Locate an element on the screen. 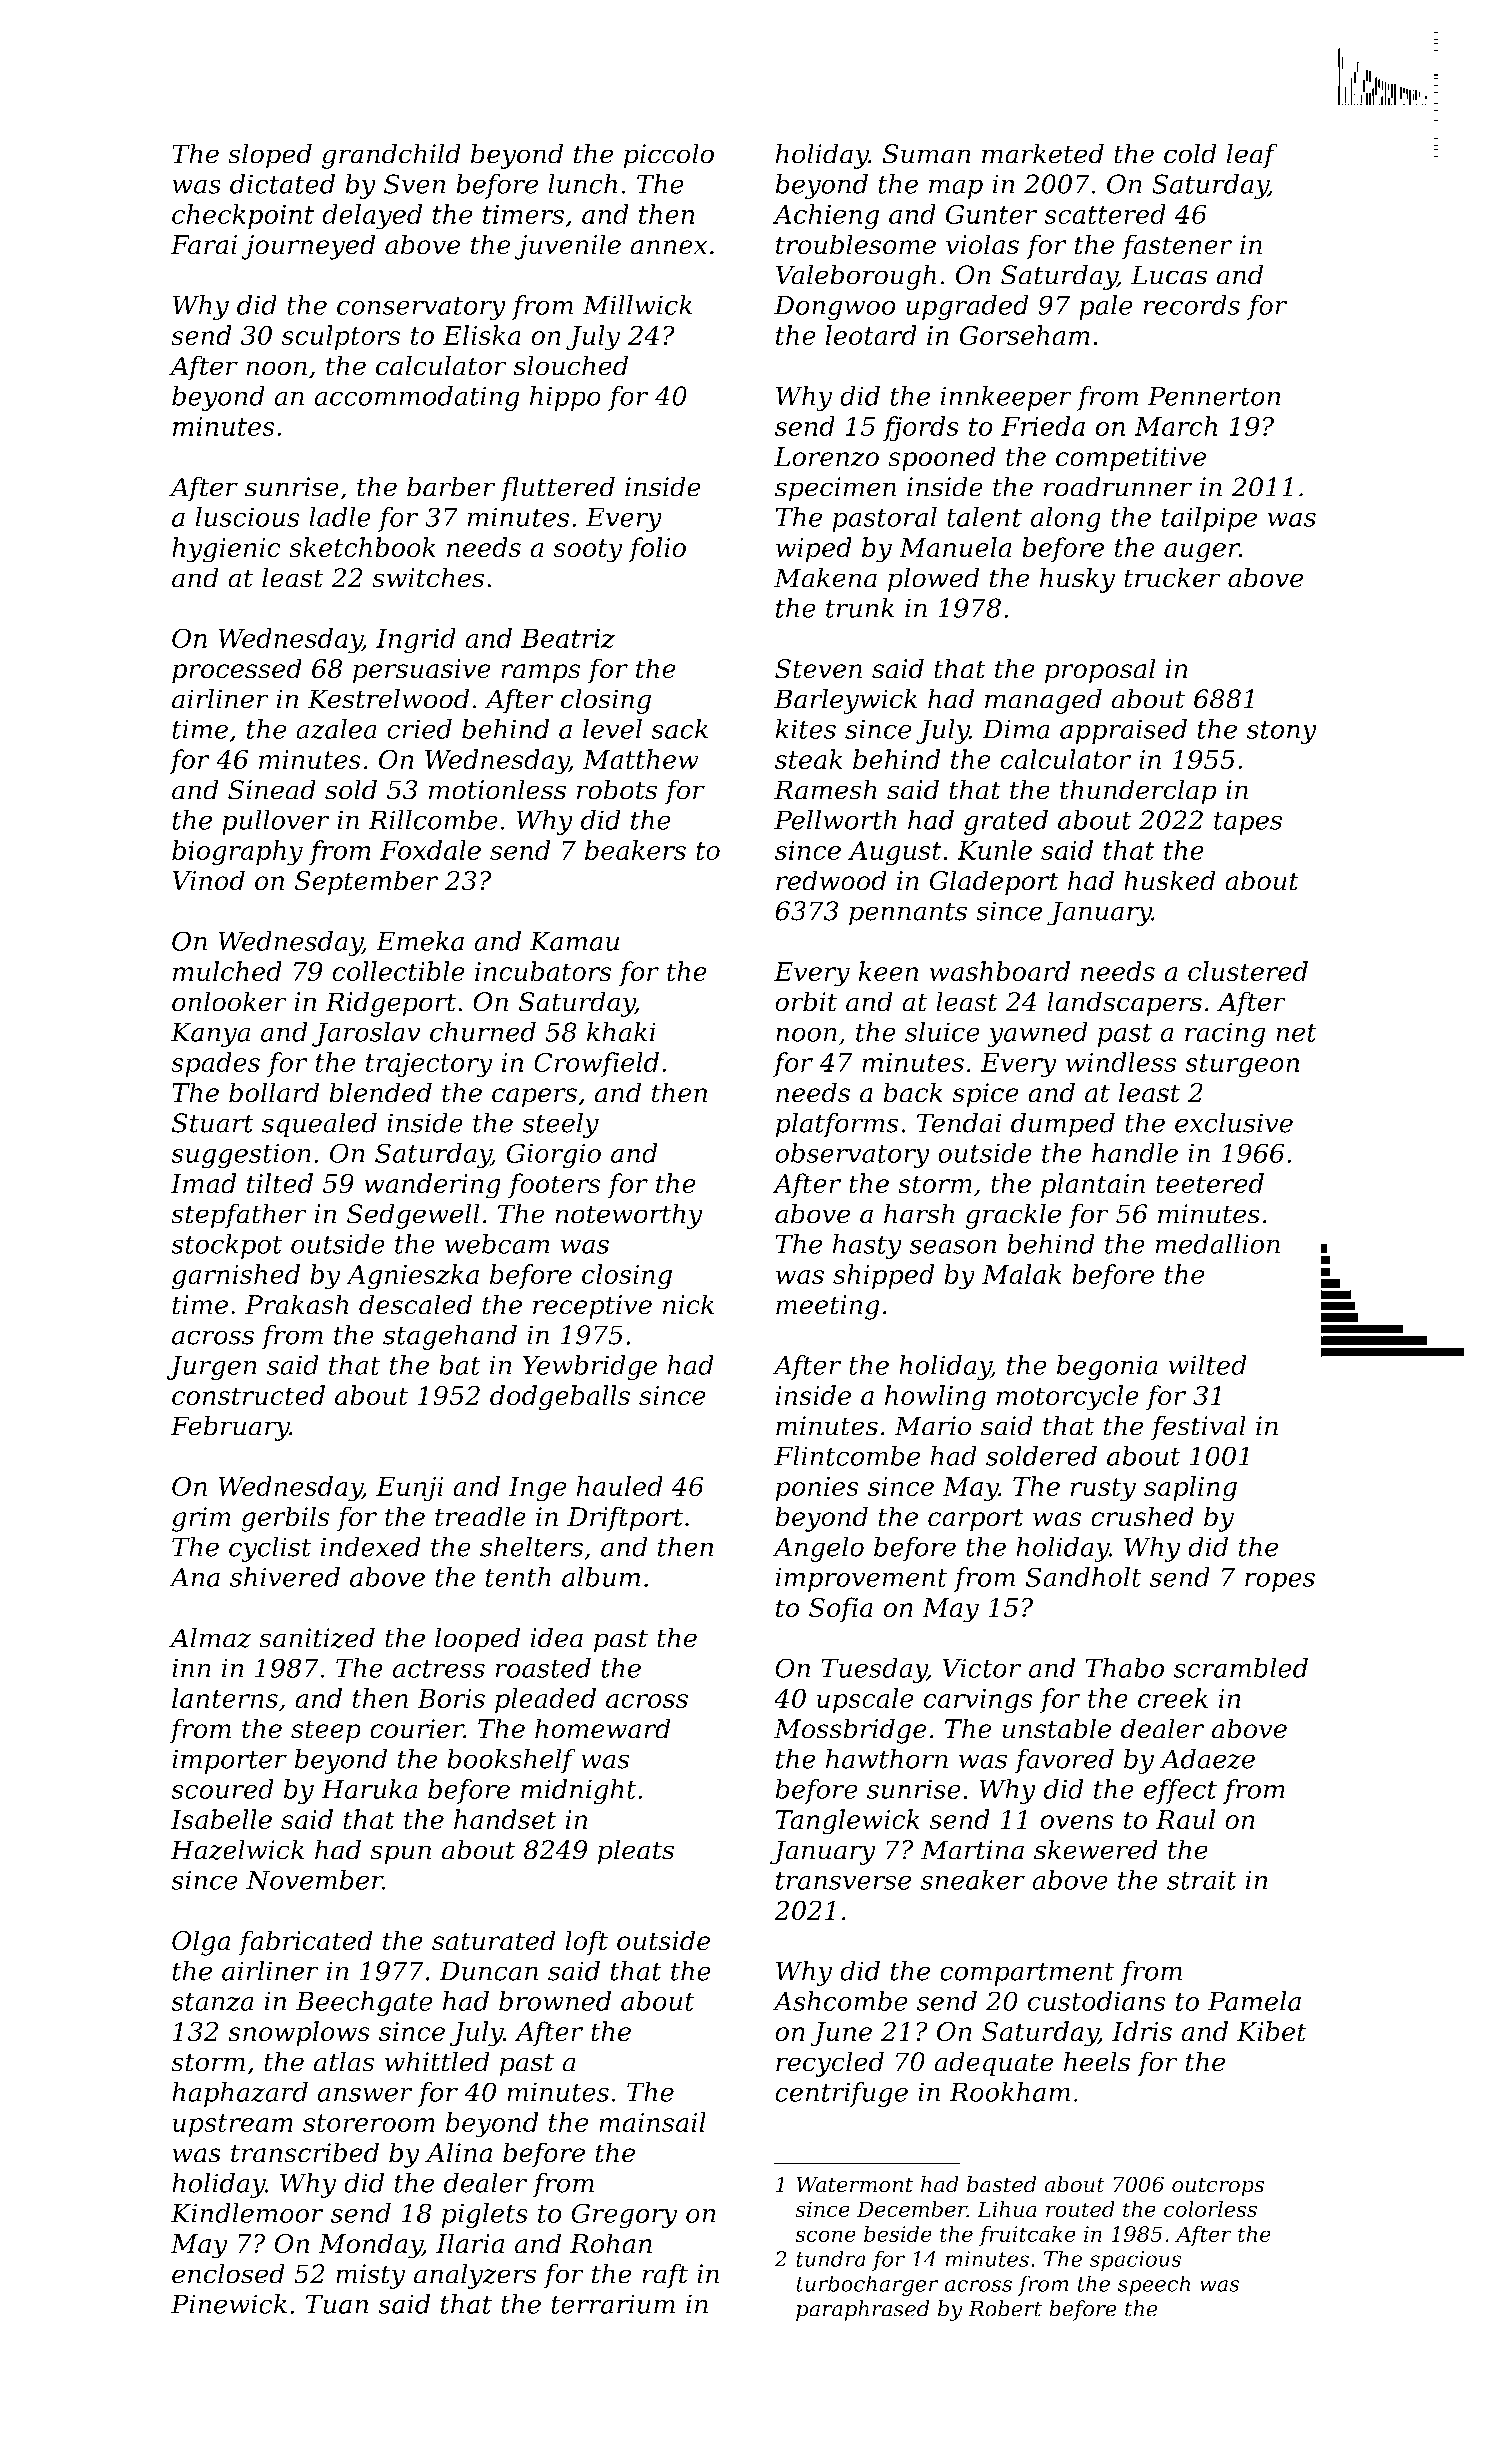  album is located at coordinates (601, 1577).
